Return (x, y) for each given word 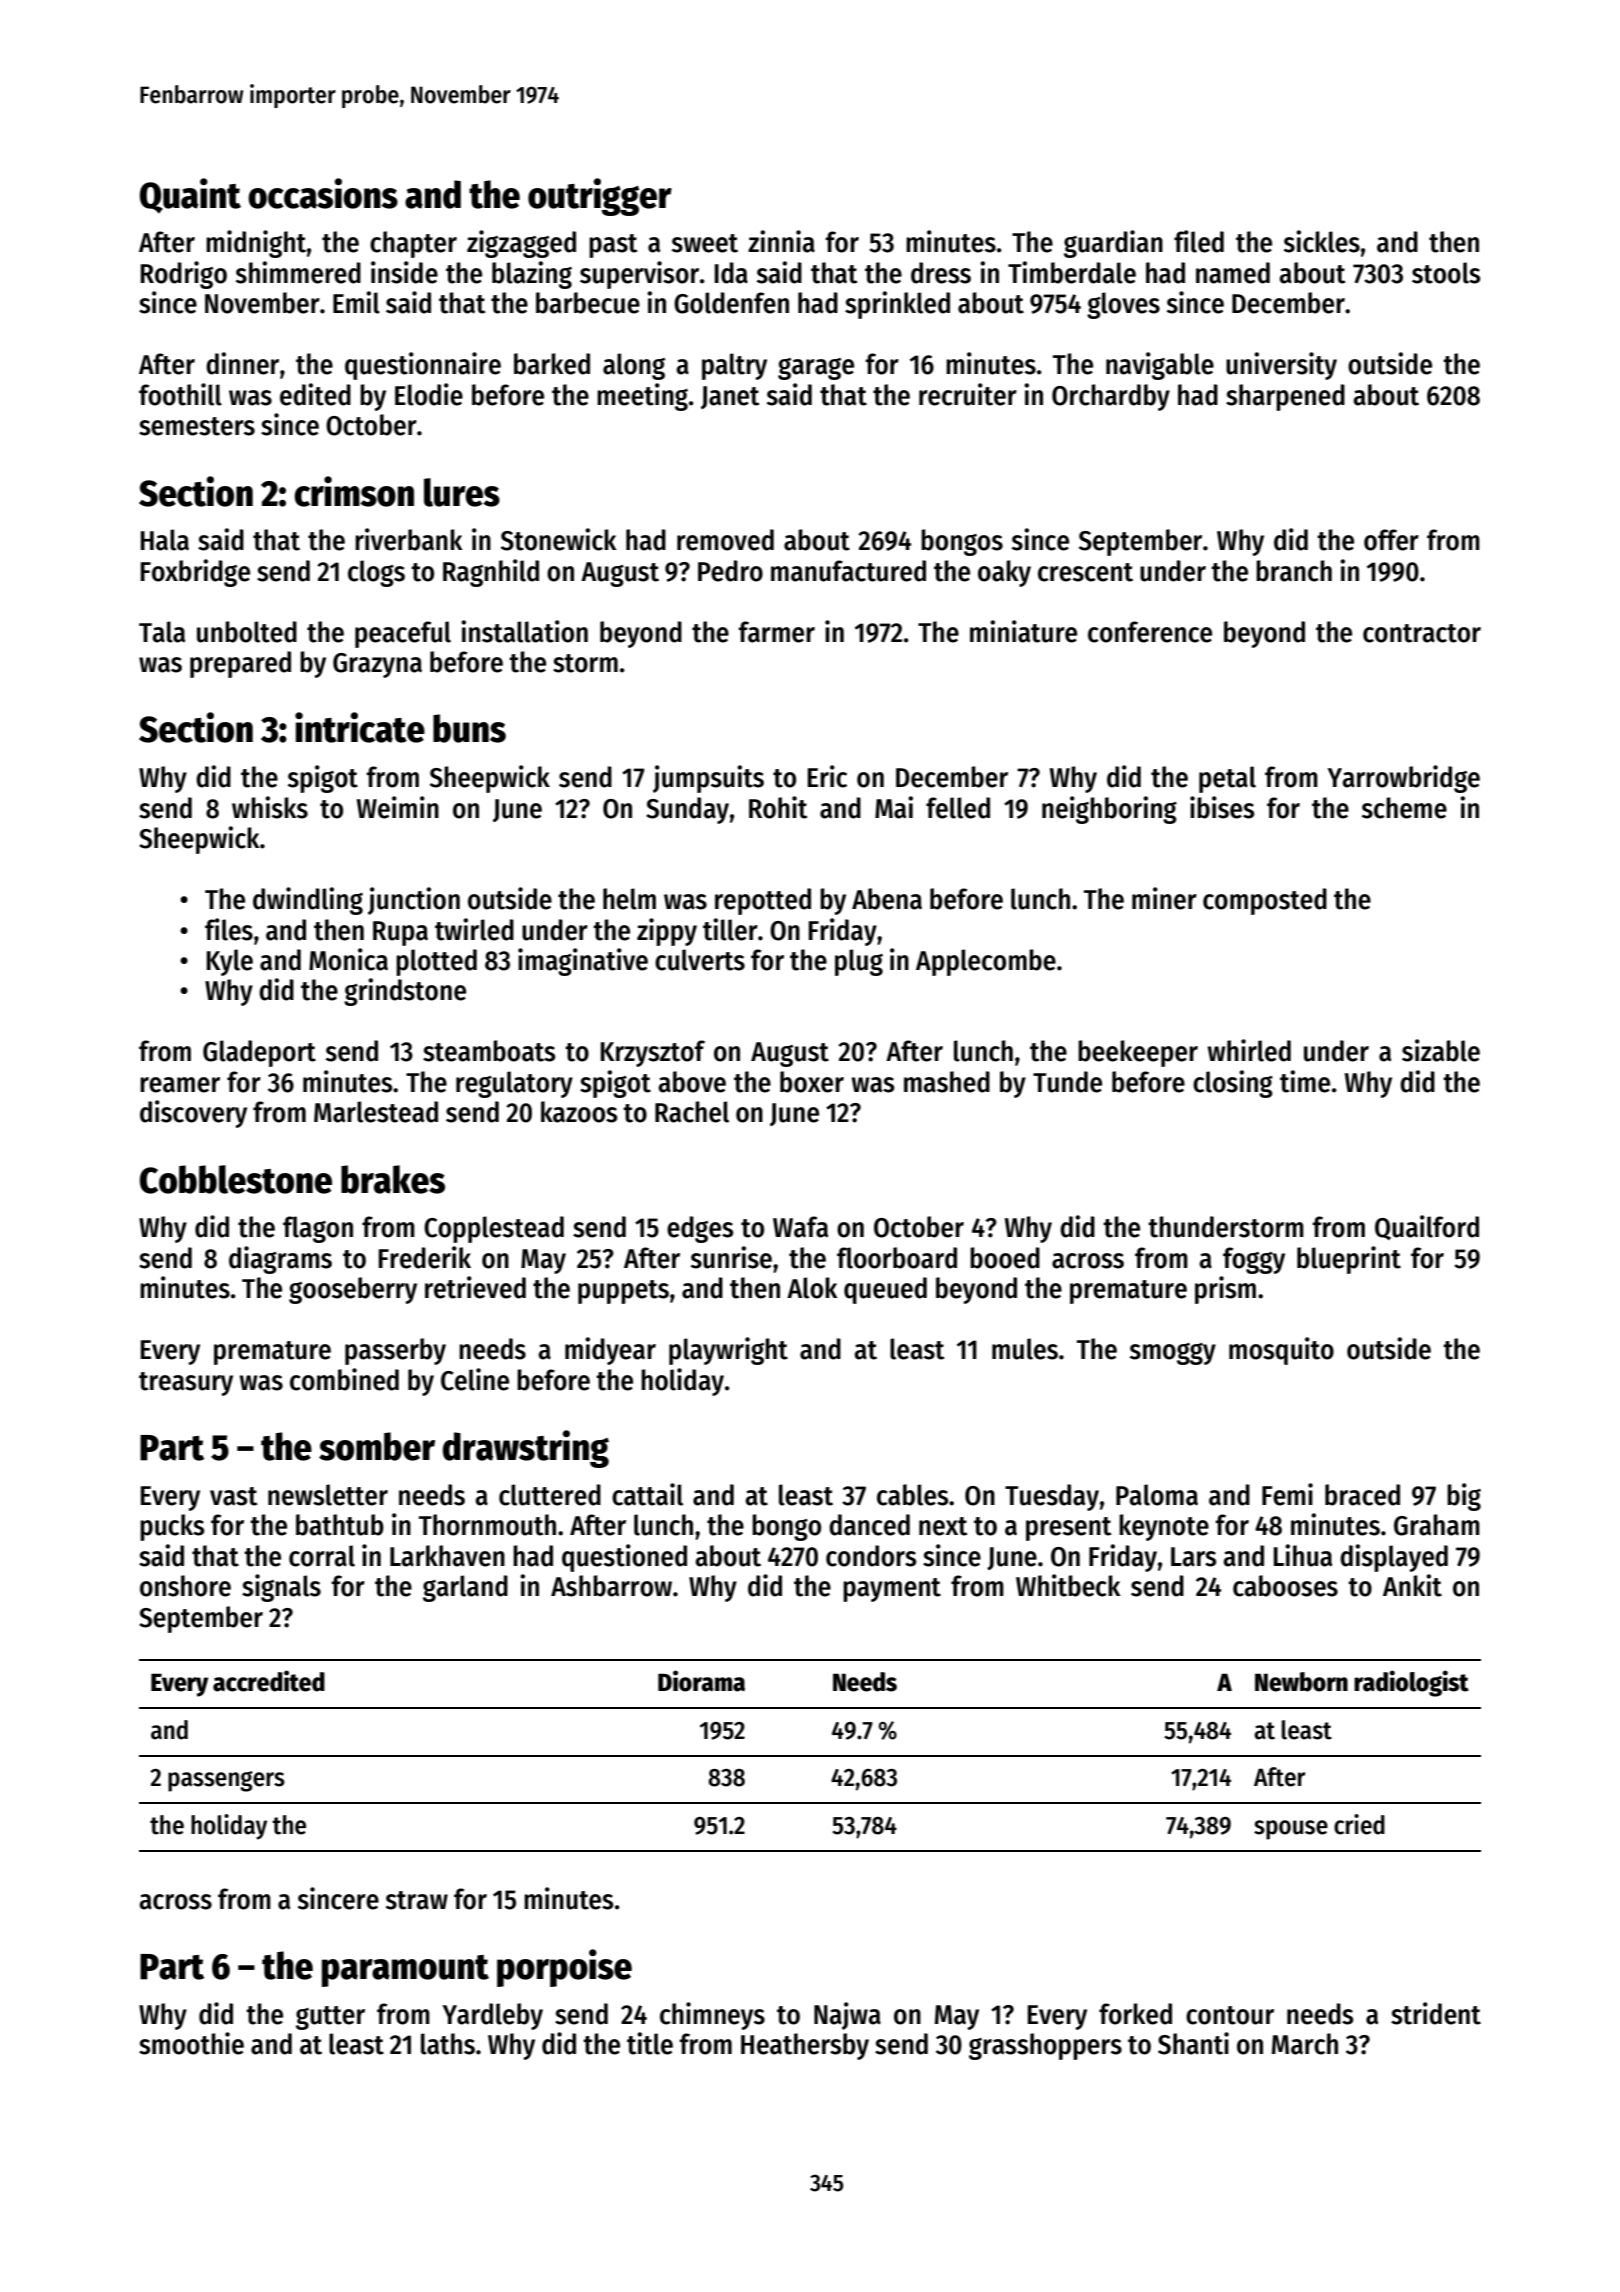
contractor (1422, 633)
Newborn (1301, 1682)
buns (469, 728)
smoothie (191, 2043)
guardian (1113, 244)
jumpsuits (708, 779)
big (1464, 1497)
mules (1025, 1349)
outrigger (600, 197)
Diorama (701, 1681)
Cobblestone (236, 1179)
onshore (185, 1586)
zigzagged (521, 244)
